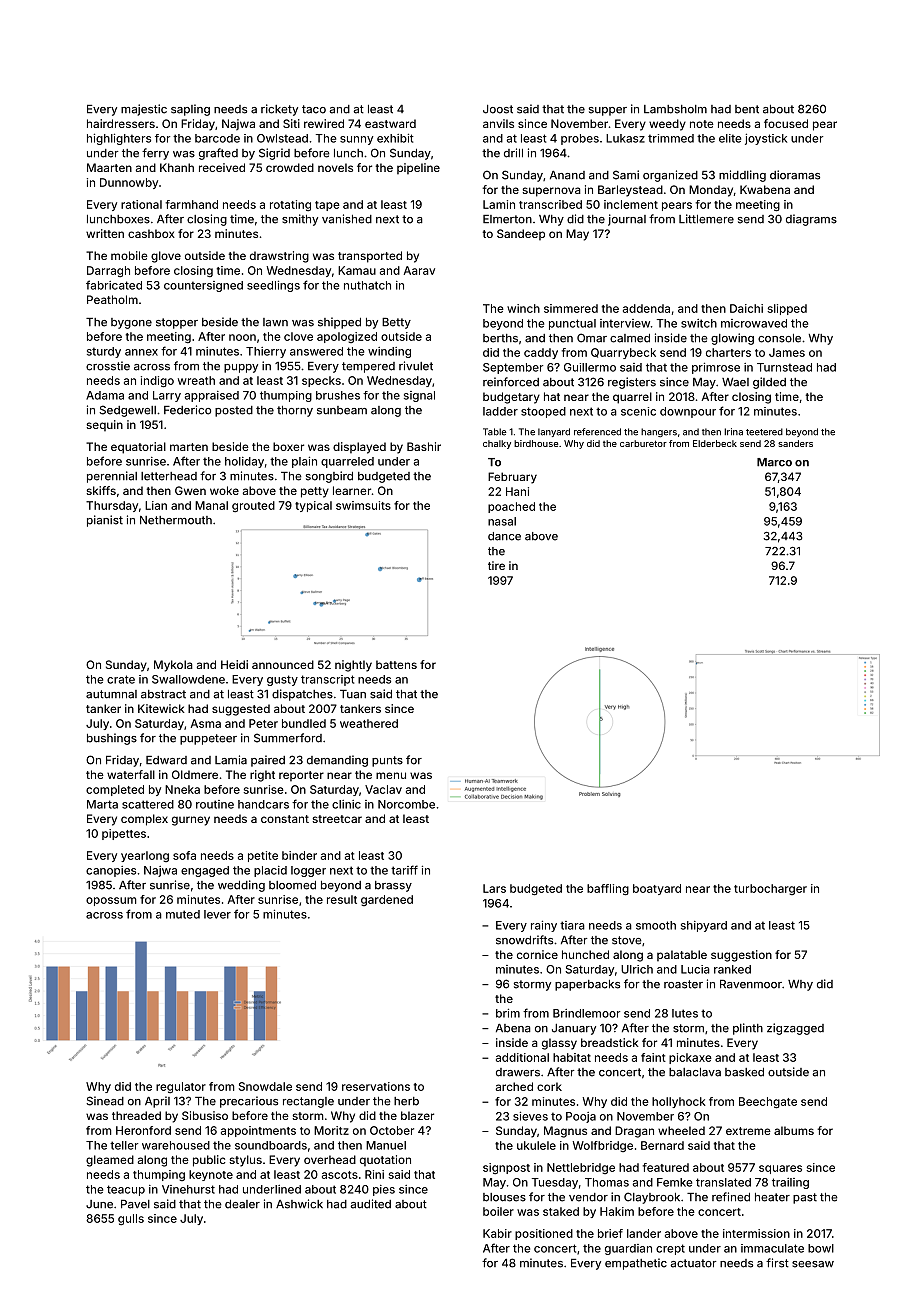 This document has height=1308, width=924. What do you see at coordinates (111, 901) in the document?
I see `opossum` at bounding box center [111, 901].
